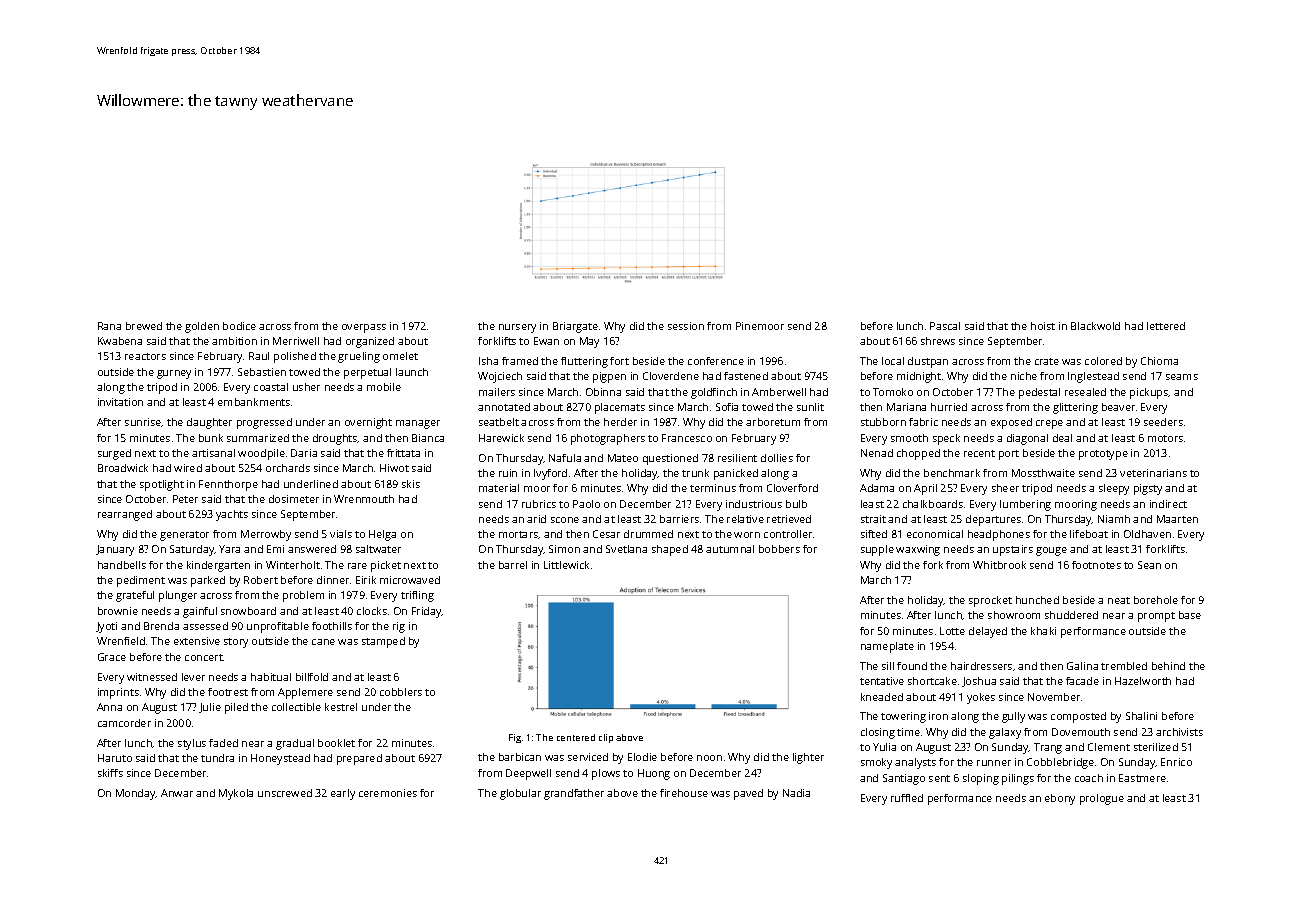 The image size is (1308, 924). Describe the element at coordinates (343, 794) in the document. I see `early` at that location.
